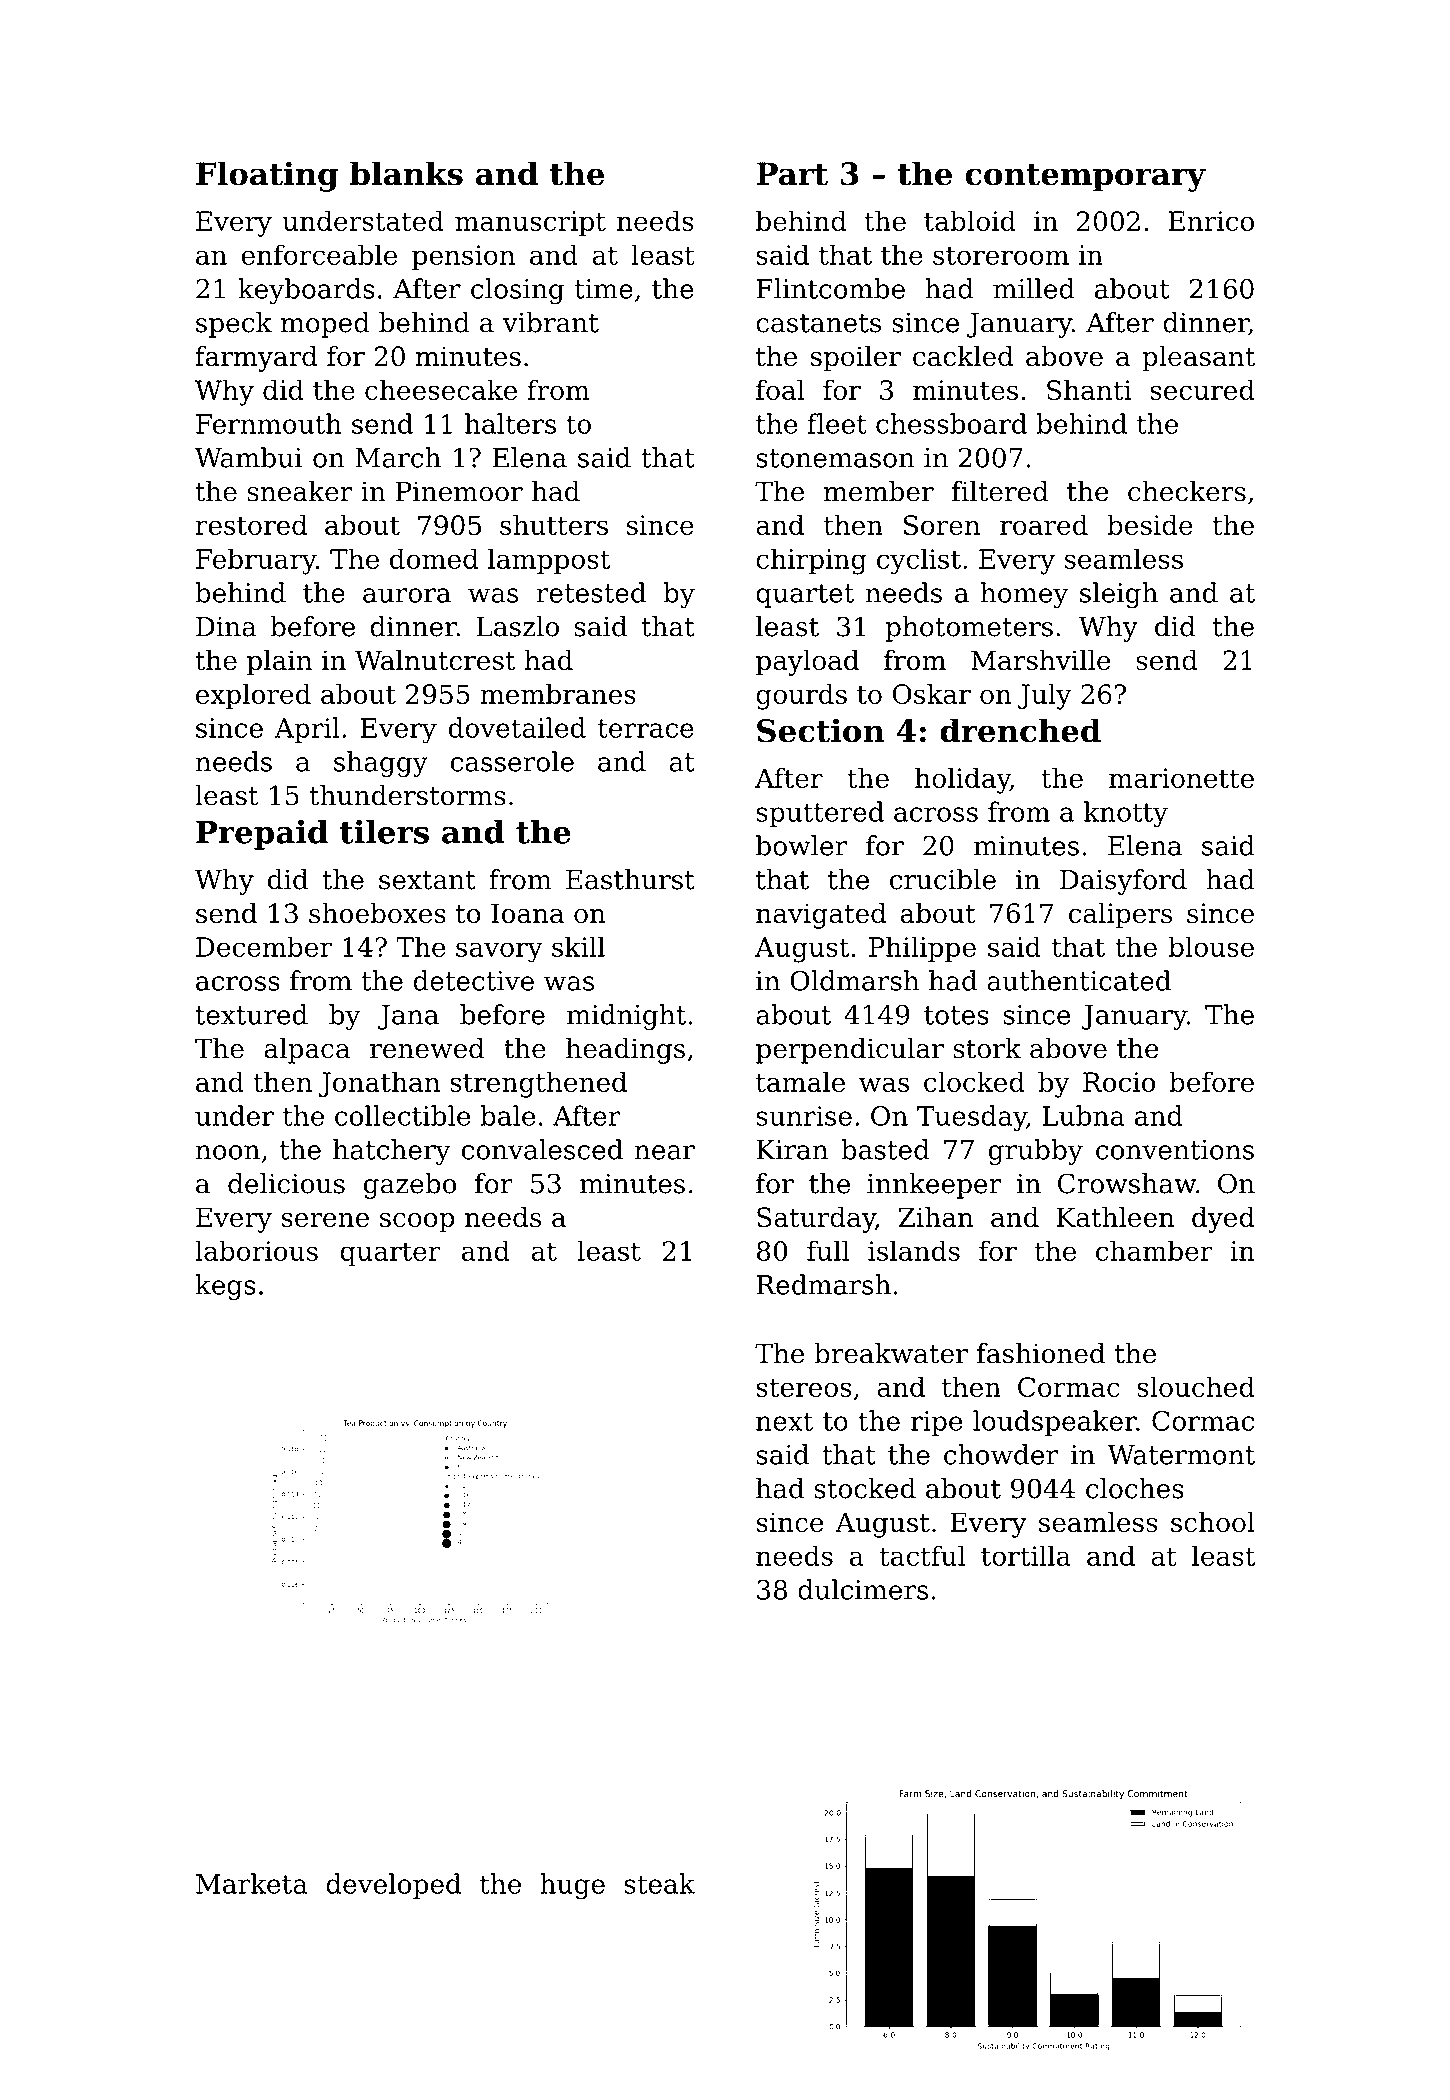  I want to click on time, so click(604, 289).
